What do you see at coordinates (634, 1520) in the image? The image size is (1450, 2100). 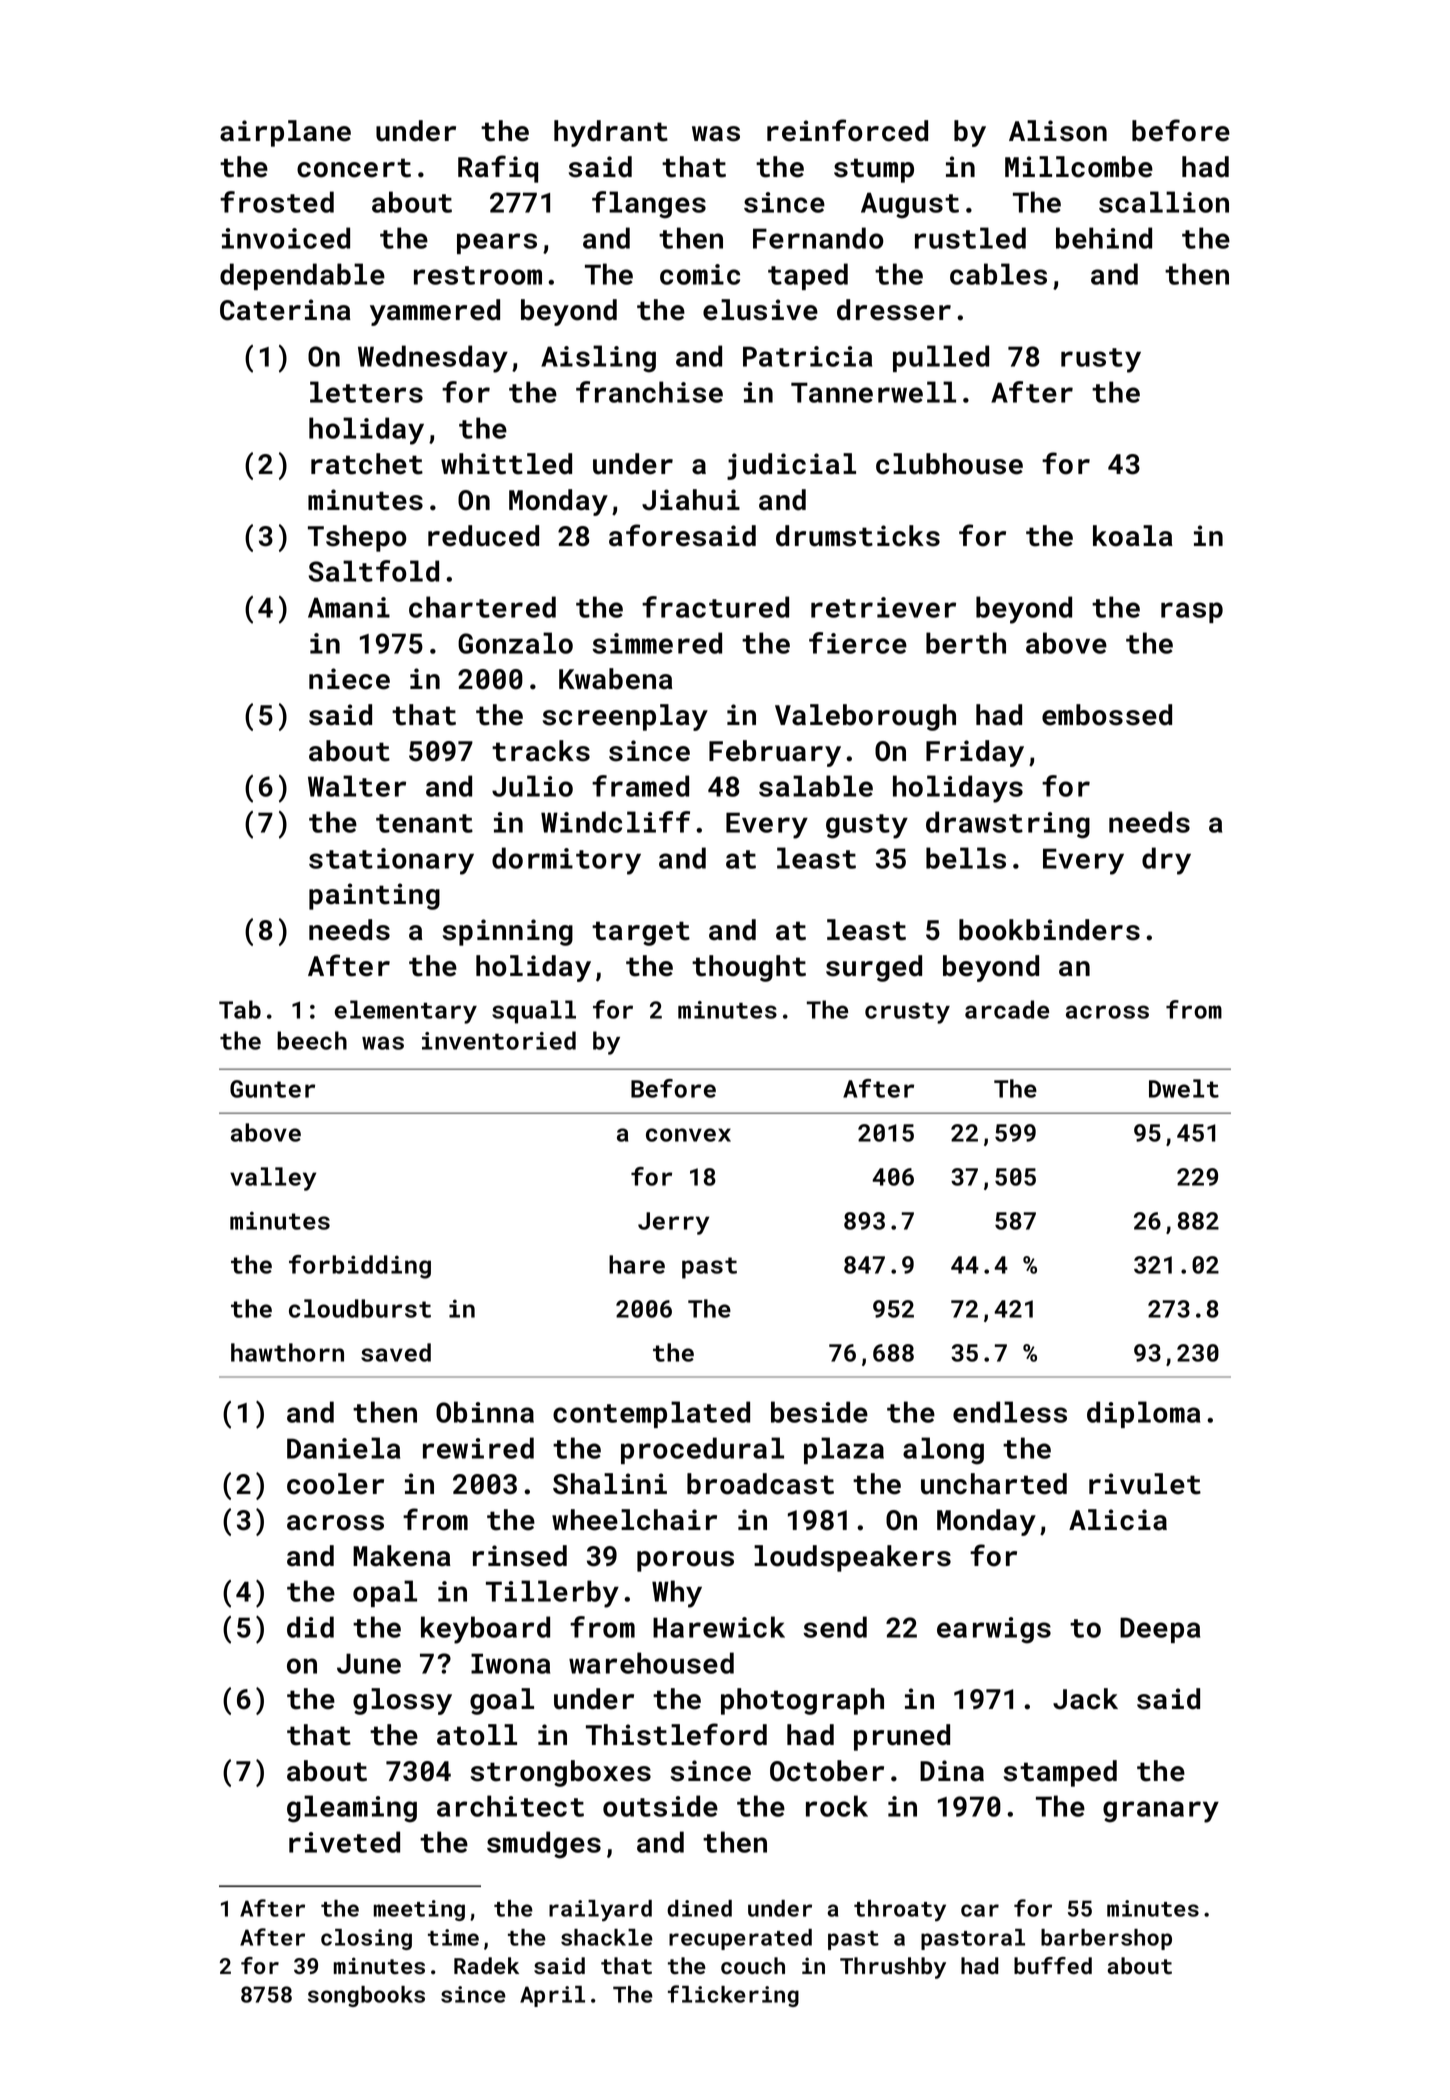 I see `wheelchair` at bounding box center [634, 1520].
